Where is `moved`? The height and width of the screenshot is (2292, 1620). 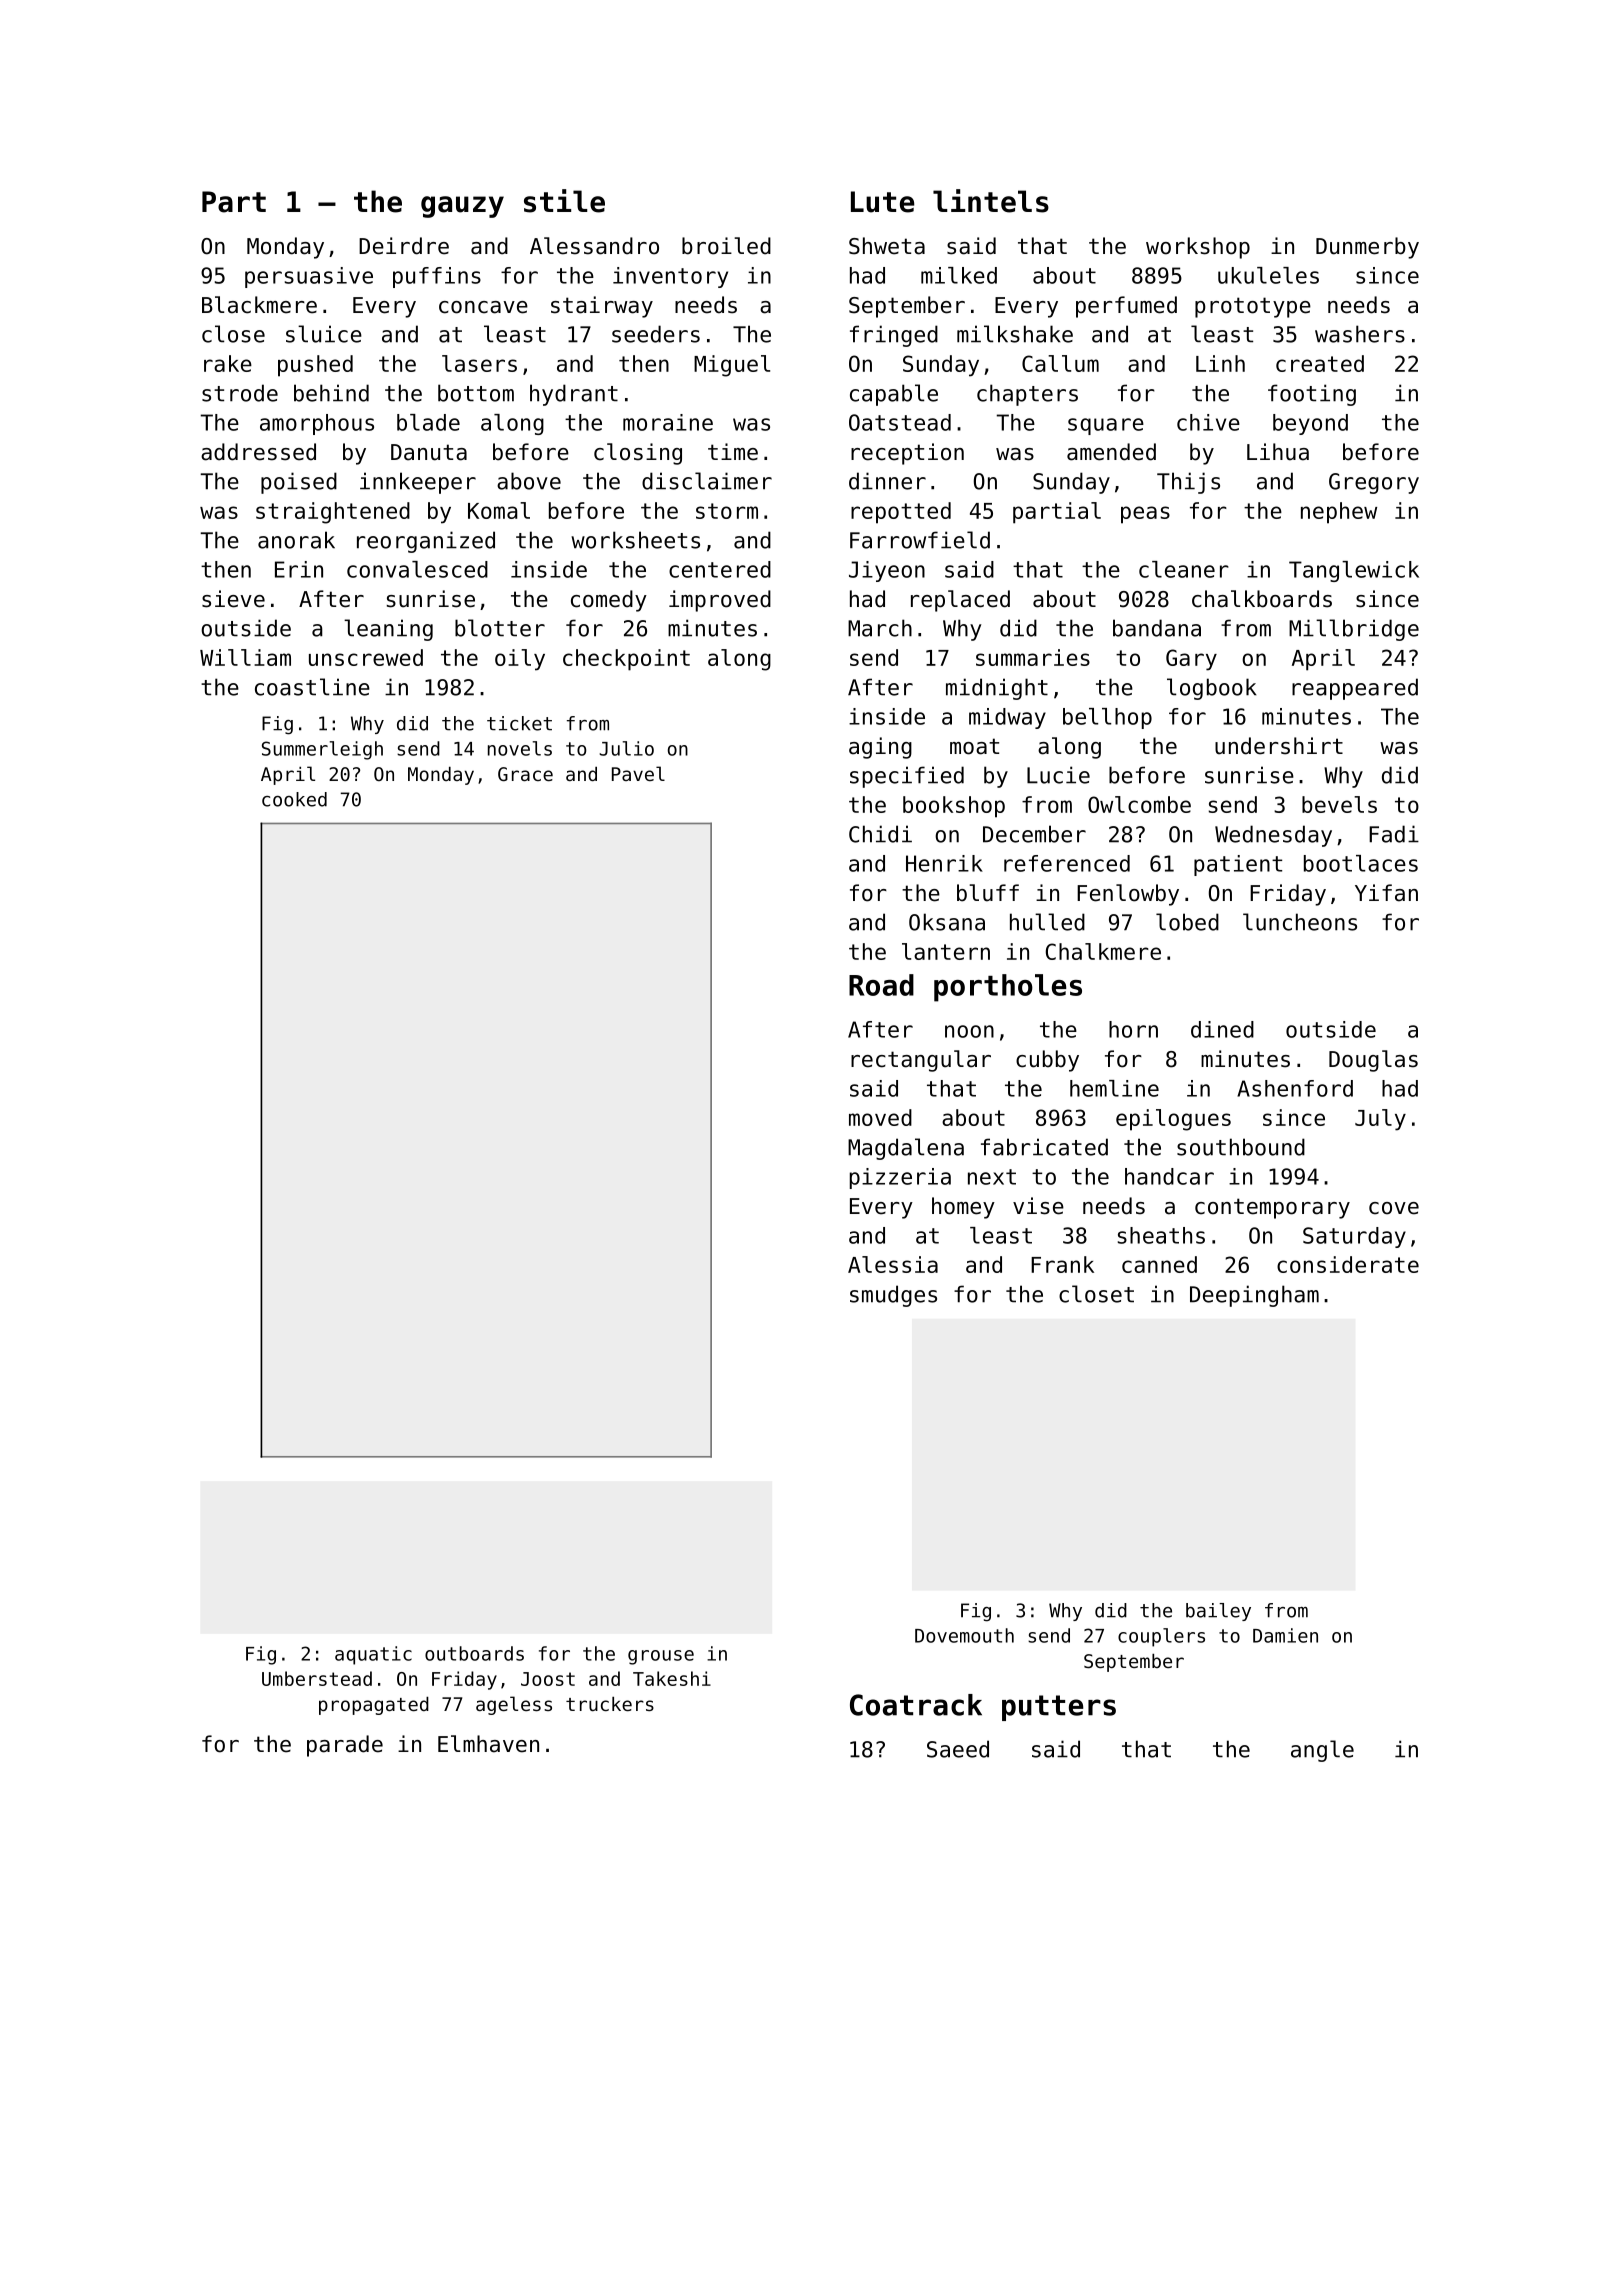
moved is located at coordinates (880, 1117).
